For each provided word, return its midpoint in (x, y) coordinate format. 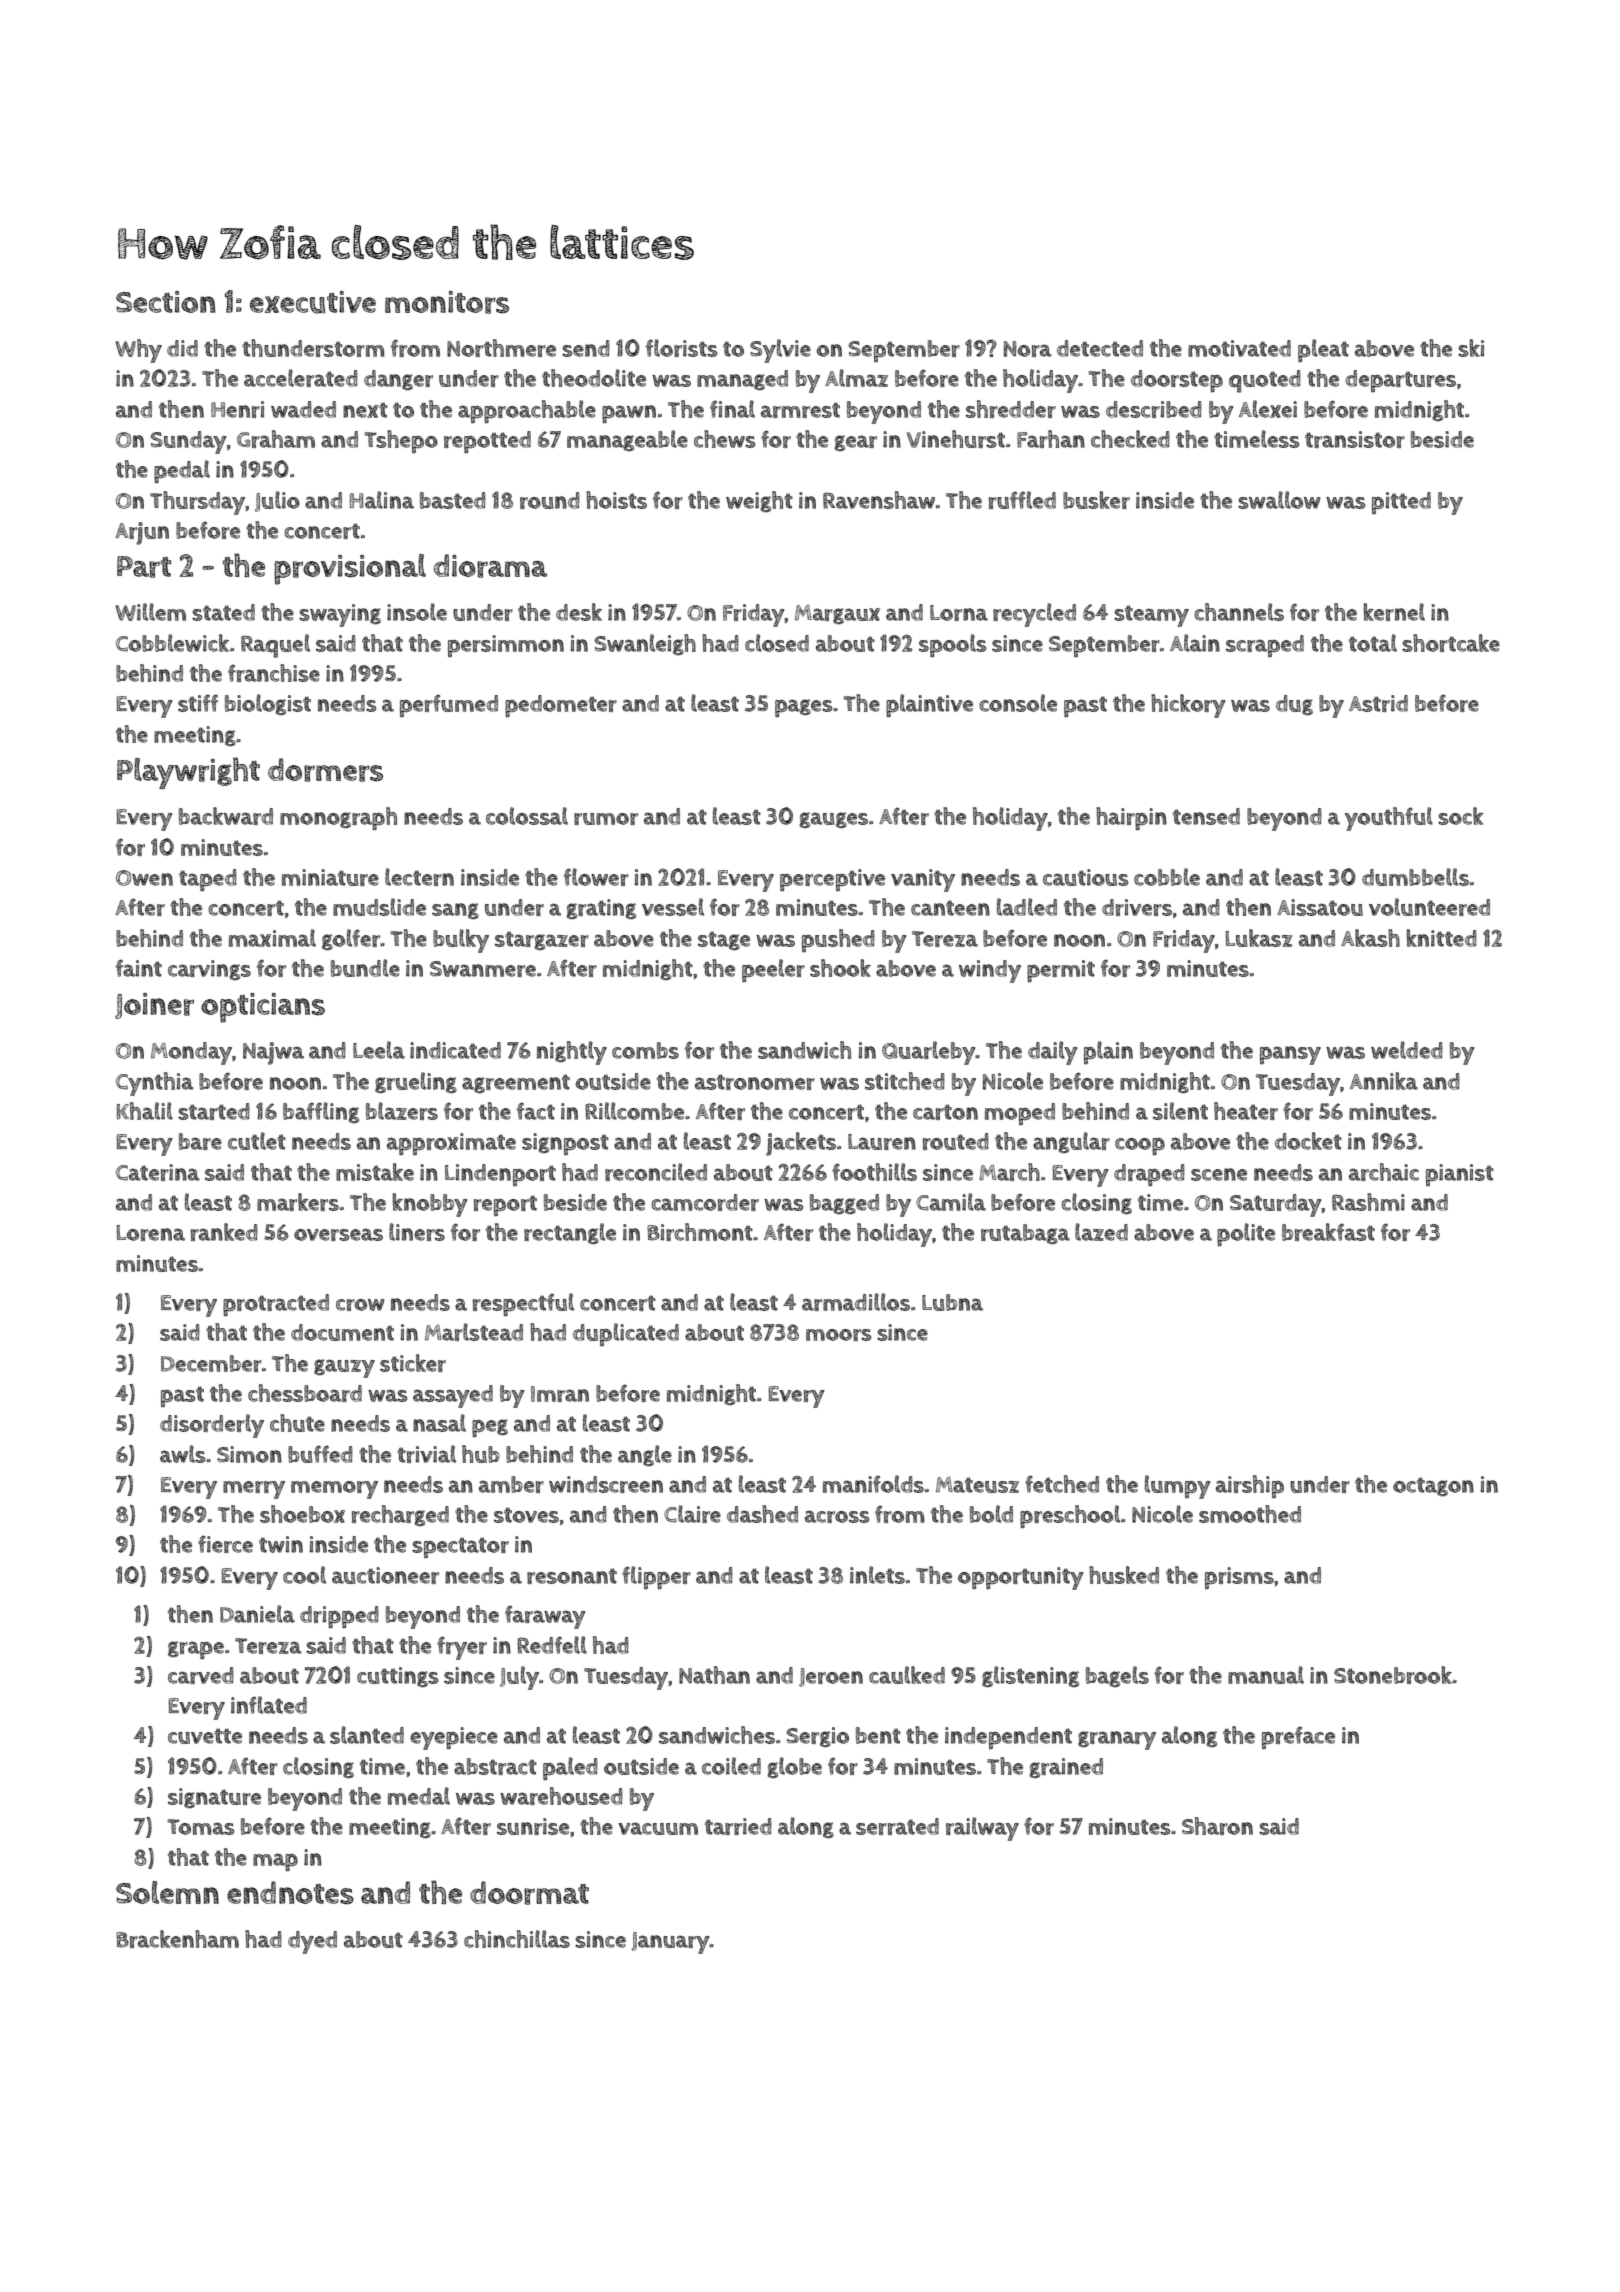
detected (1100, 348)
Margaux (837, 615)
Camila (951, 1202)
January (671, 1943)
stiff (198, 703)
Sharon (1217, 1826)
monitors (447, 302)
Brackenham (177, 1939)
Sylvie (780, 351)
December (211, 1363)
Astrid (1378, 703)
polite (1246, 1234)
